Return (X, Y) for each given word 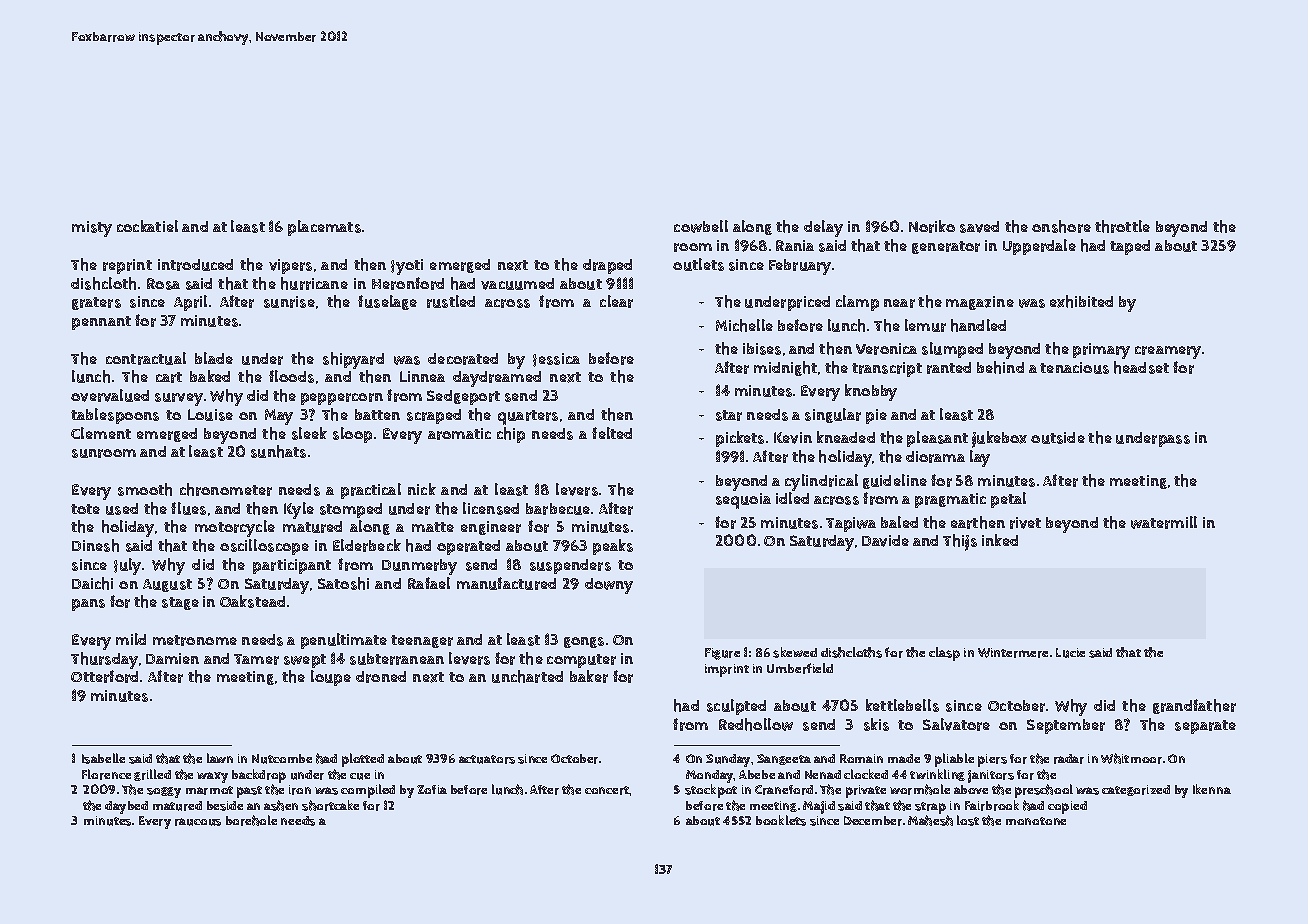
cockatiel (147, 226)
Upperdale (1039, 247)
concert (607, 790)
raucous (198, 822)
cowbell (701, 226)
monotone (1036, 821)
